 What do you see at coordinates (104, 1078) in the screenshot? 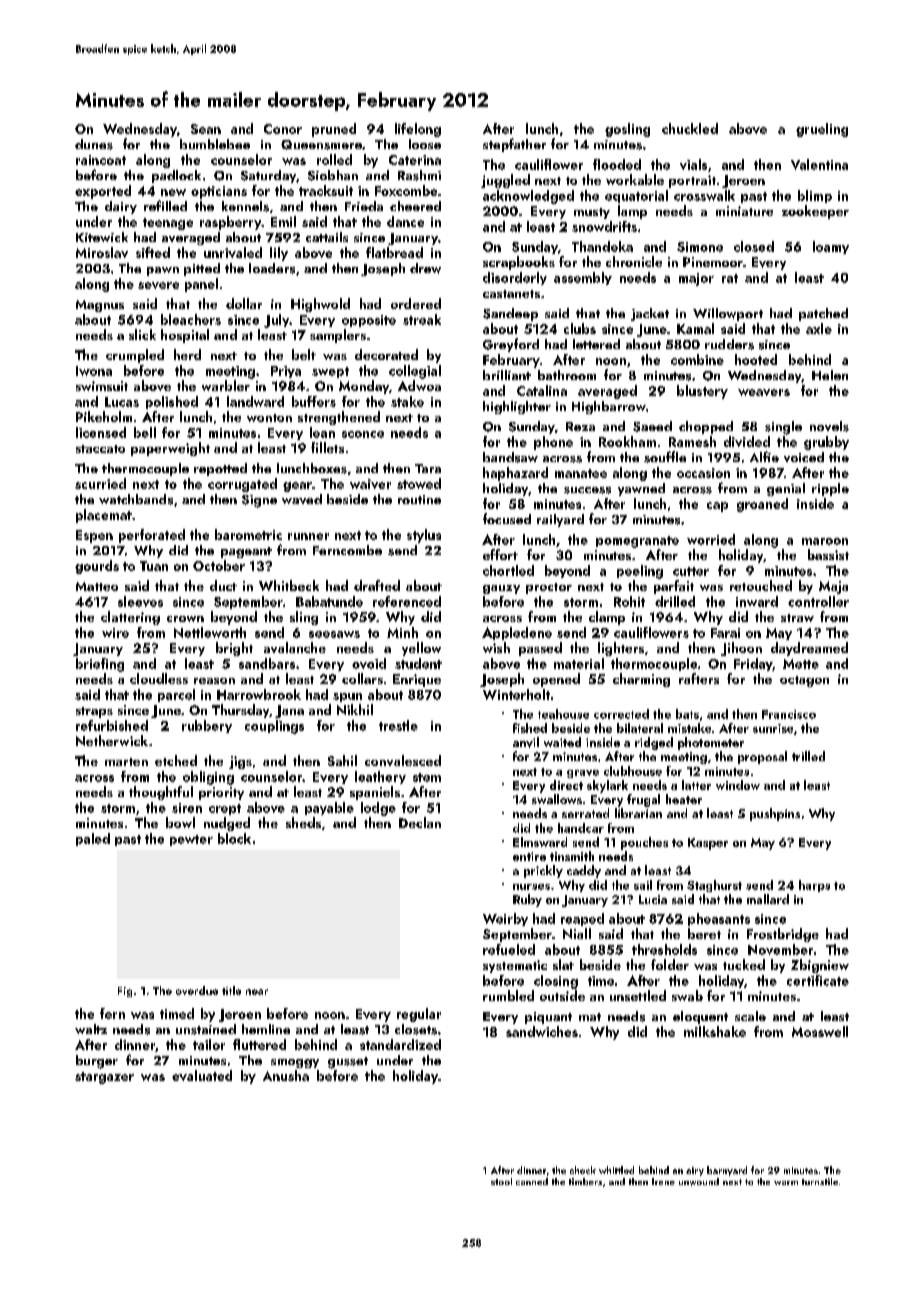
I see `stargazer` at bounding box center [104, 1078].
